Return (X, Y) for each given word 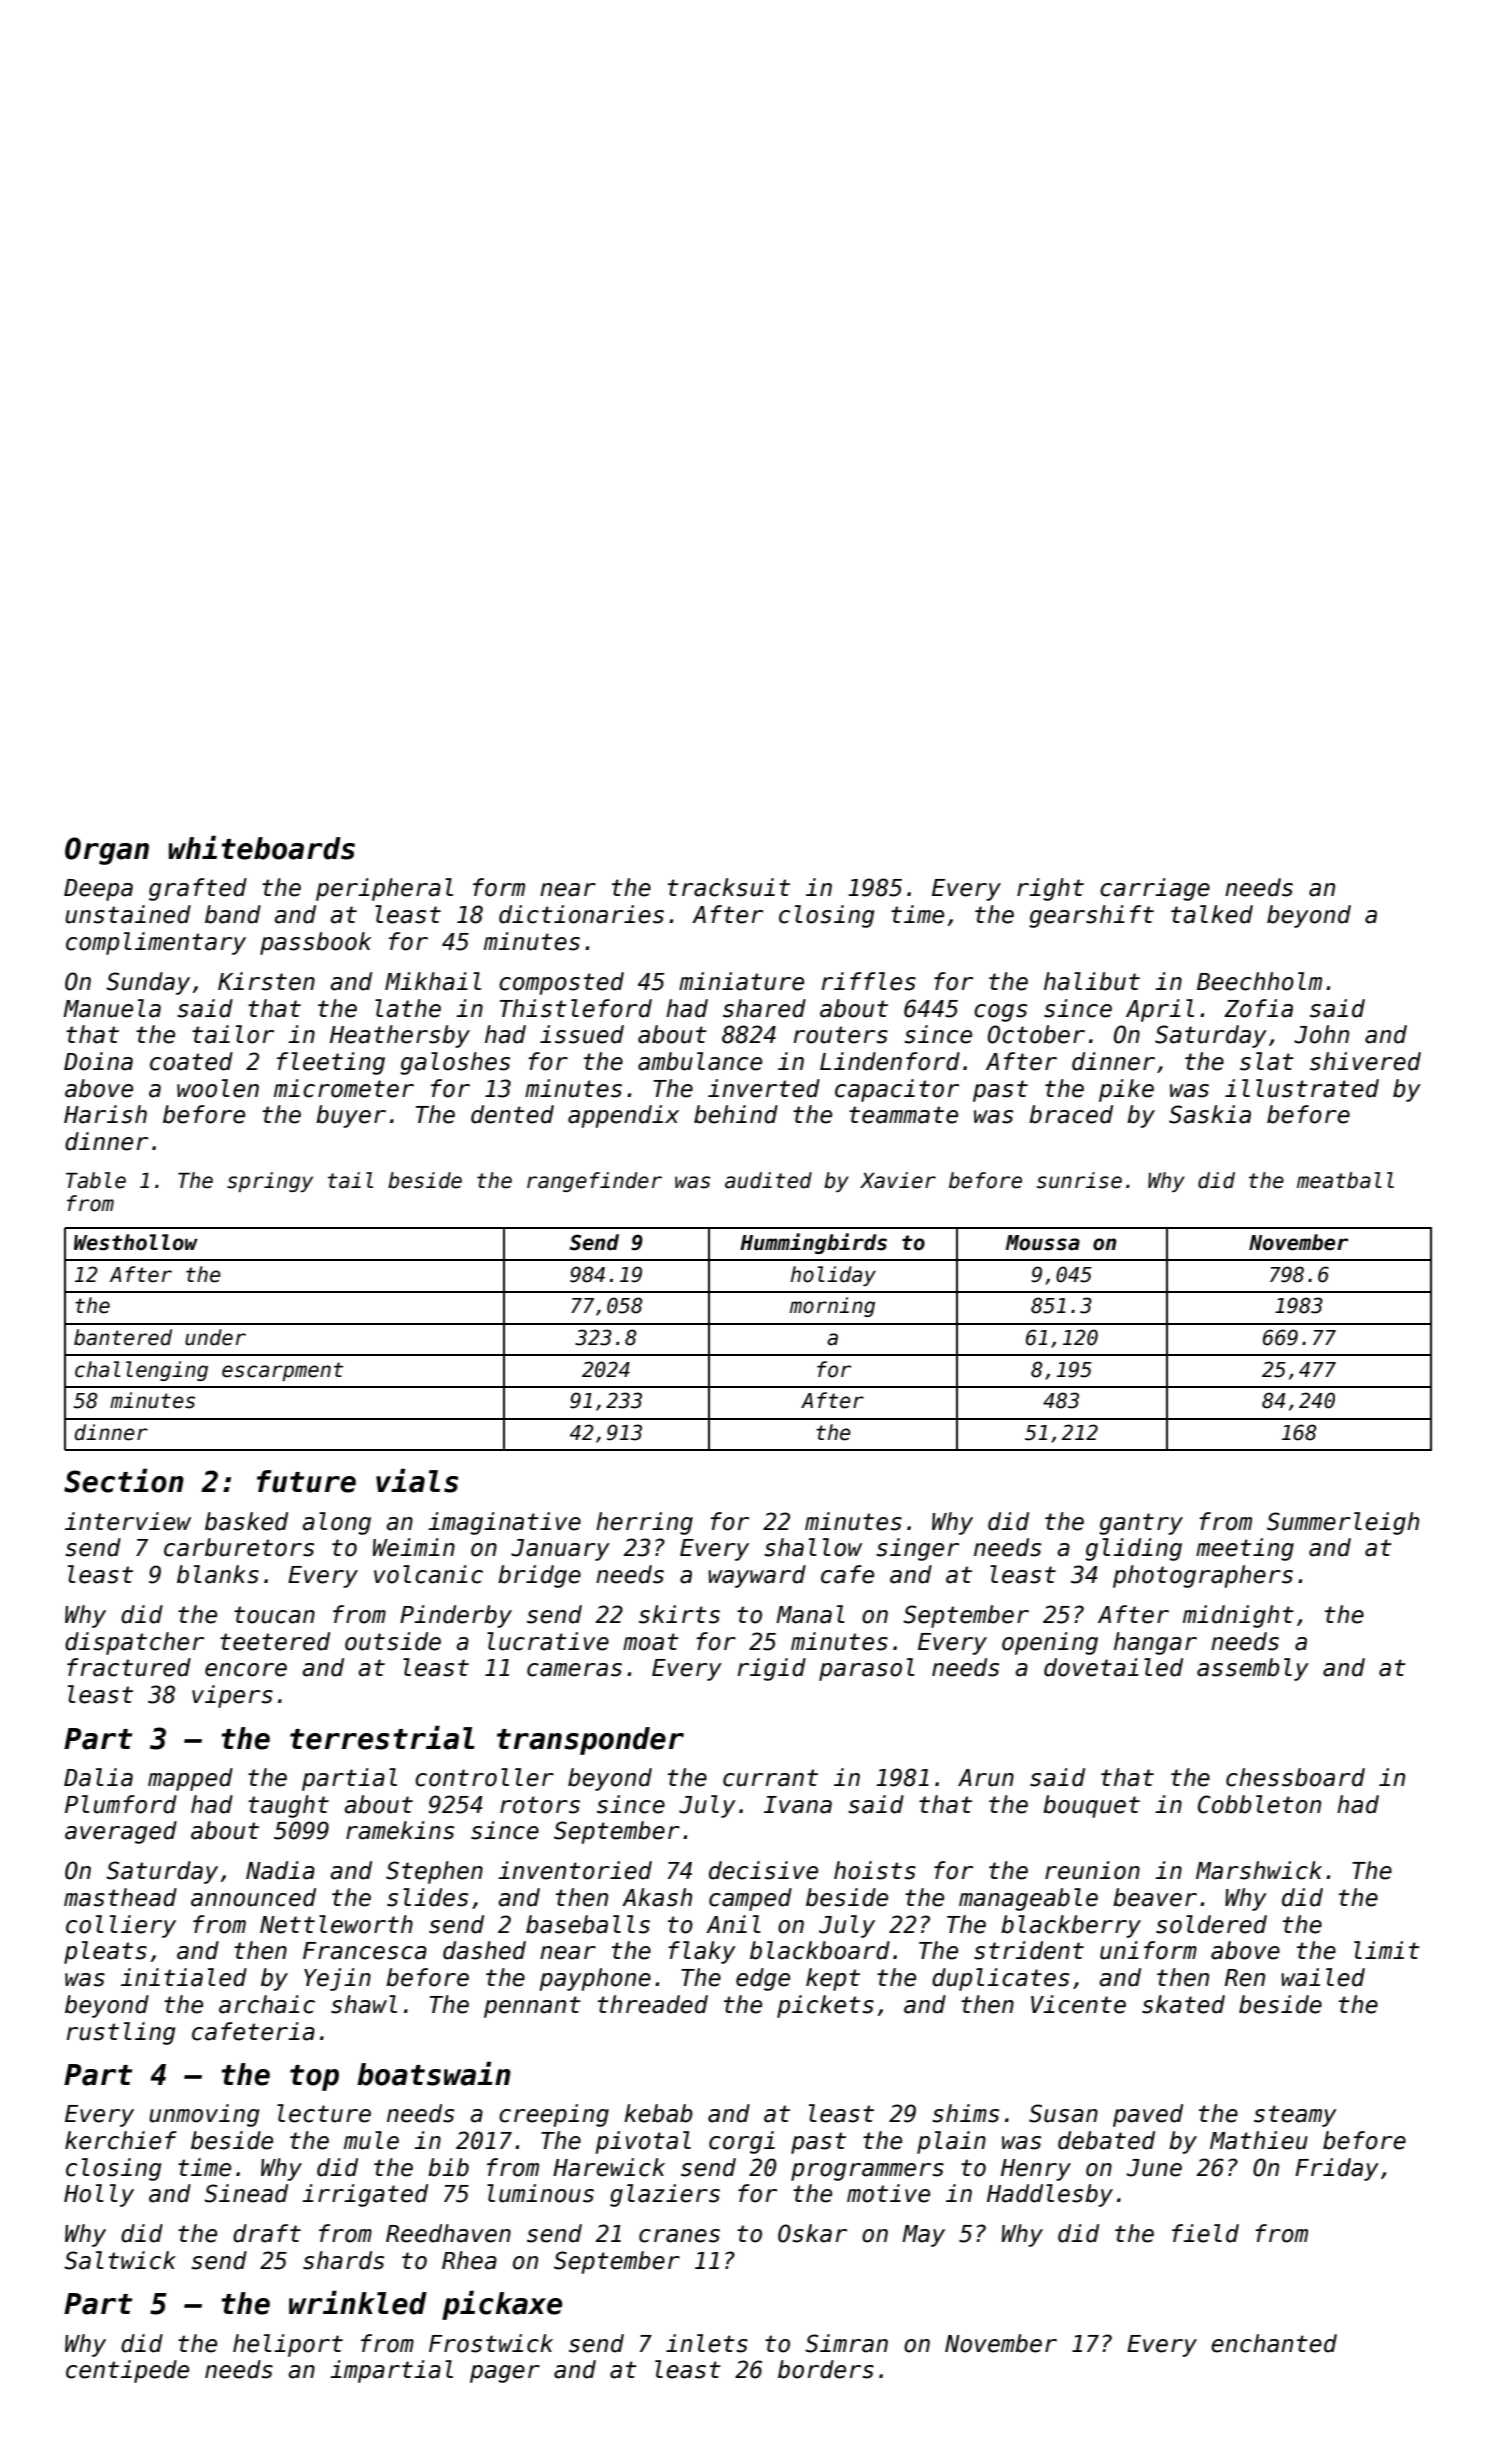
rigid (772, 1669)
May (923, 2236)
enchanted (1274, 2343)
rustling (121, 2033)
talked (1212, 914)
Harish (105, 1114)
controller (484, 1777)
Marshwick (1259, 1870)
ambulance (700, 1061)
